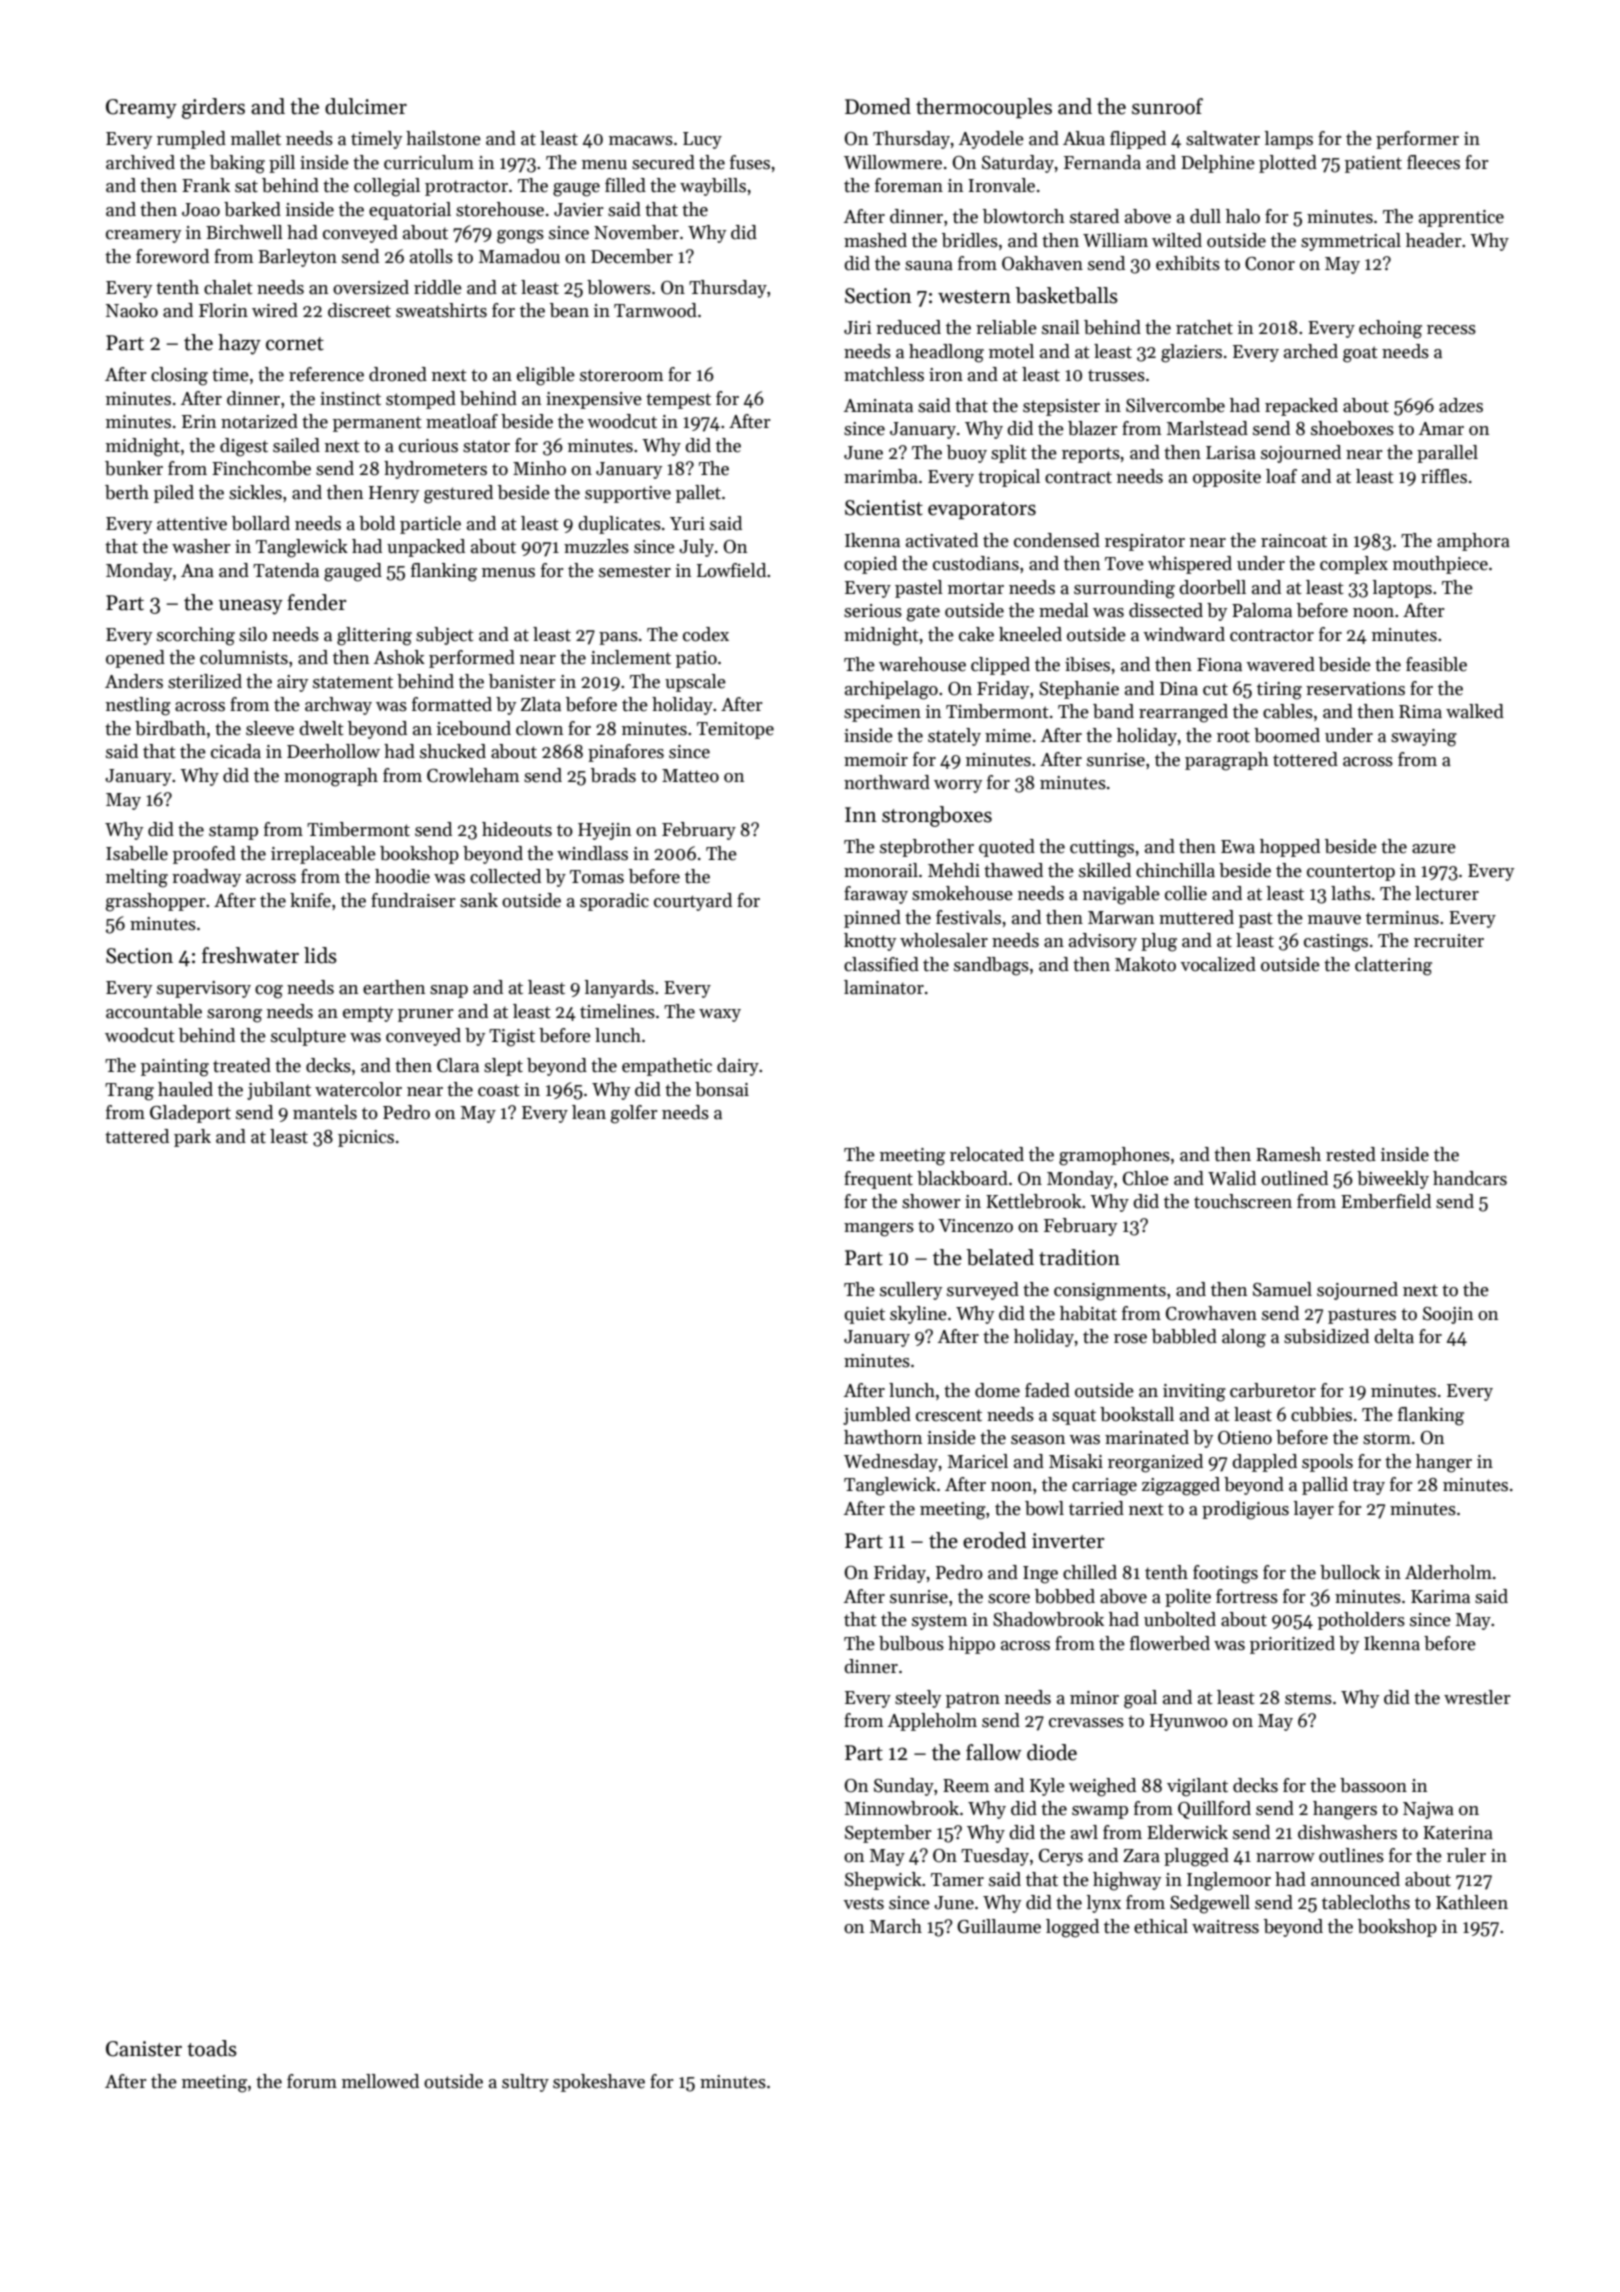  Describe the element at coordinates (987, 1154) in the document. I see `relocated` at that location.
